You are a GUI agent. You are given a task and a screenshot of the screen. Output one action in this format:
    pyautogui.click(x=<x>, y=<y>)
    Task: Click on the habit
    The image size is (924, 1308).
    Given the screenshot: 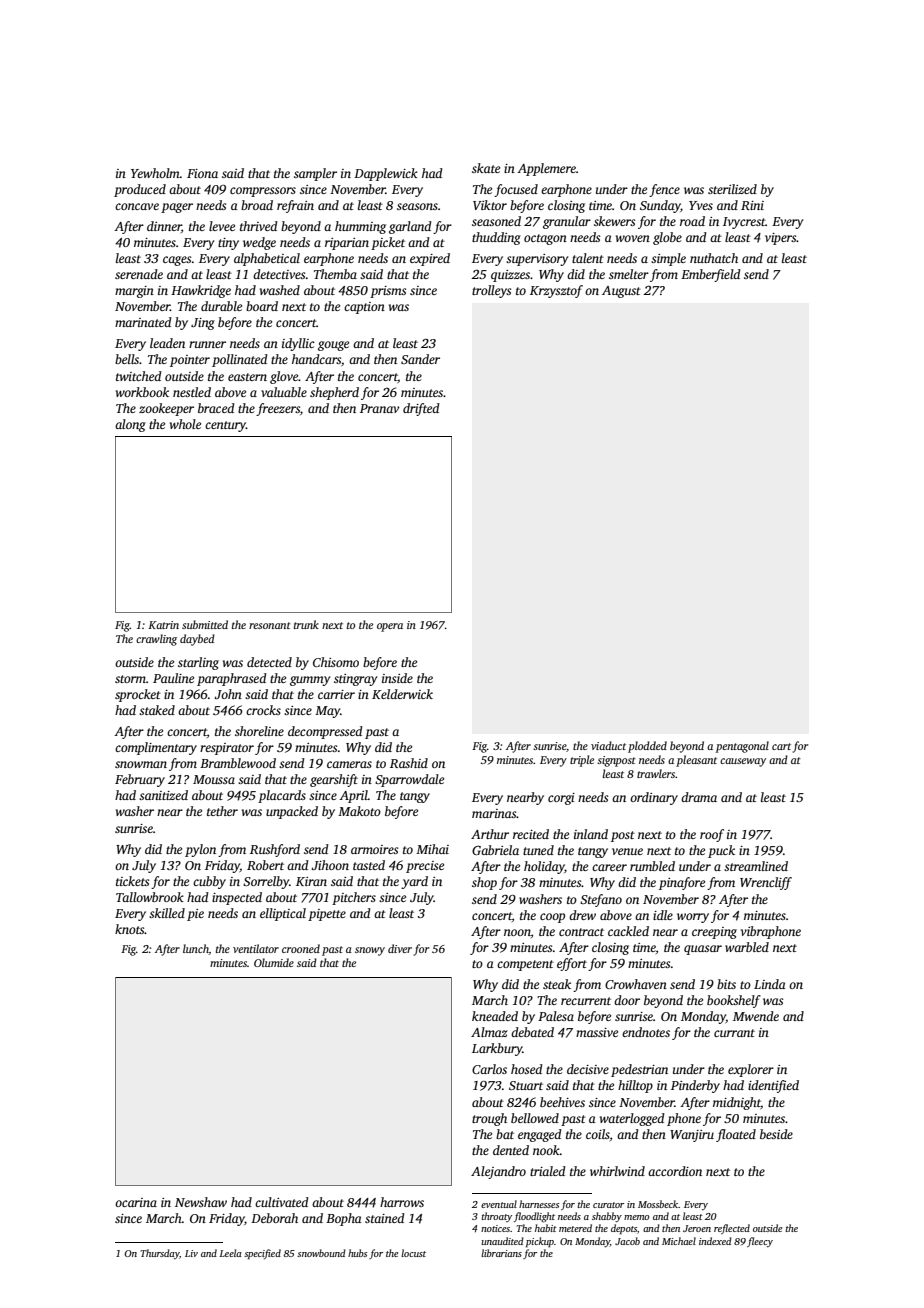 What is the action you would take?
    pyautogui.click(x=546, y=1228)
